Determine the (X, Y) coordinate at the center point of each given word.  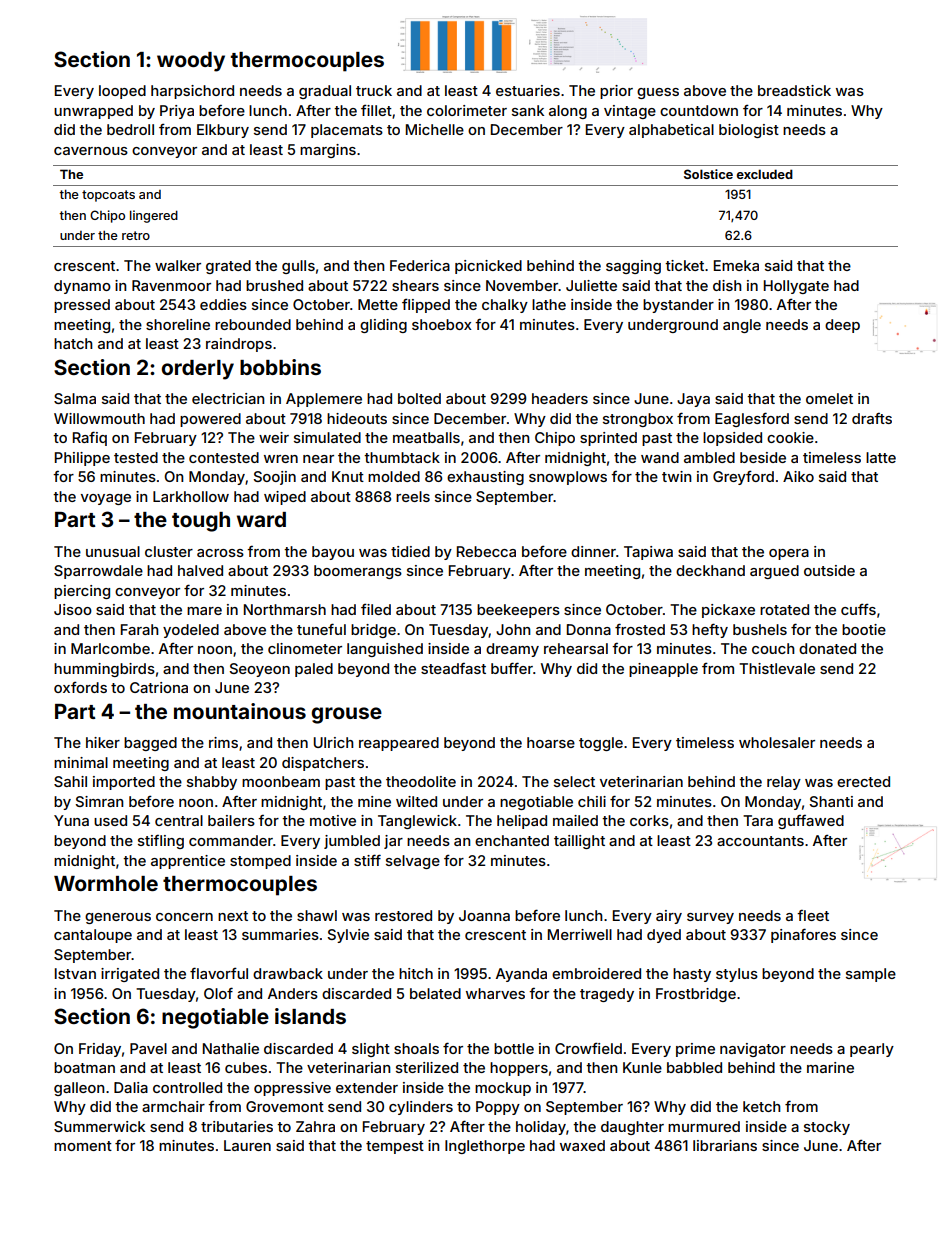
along (568, 112)
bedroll (130, 129)
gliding (383, 326)
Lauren (247, 1145)
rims (223, 742)
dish (727, 285)
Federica (420, 265)
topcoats (108, 196)
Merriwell (580, 934)
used (110, 820)
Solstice (708, 174)
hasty (692, 975)
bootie (864, 629)
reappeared (399, 744)
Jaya (693, 400)
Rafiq (90, 438)
